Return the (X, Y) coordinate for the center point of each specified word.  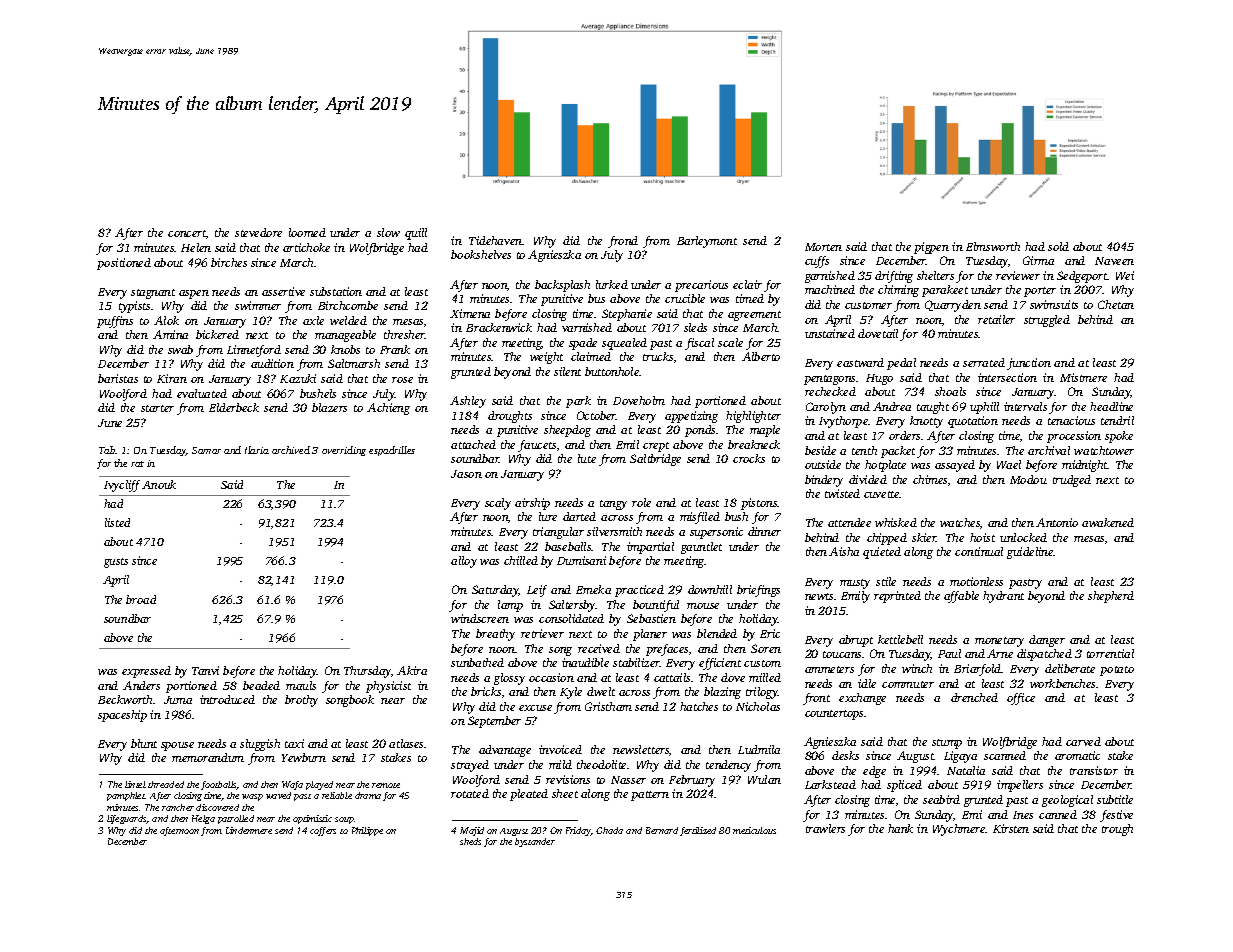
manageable (345, 336)
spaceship (122, 716)
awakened (1108, 522)
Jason (466, 474)
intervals (1025, 406)
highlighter (753, 417)
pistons (759, 504)
